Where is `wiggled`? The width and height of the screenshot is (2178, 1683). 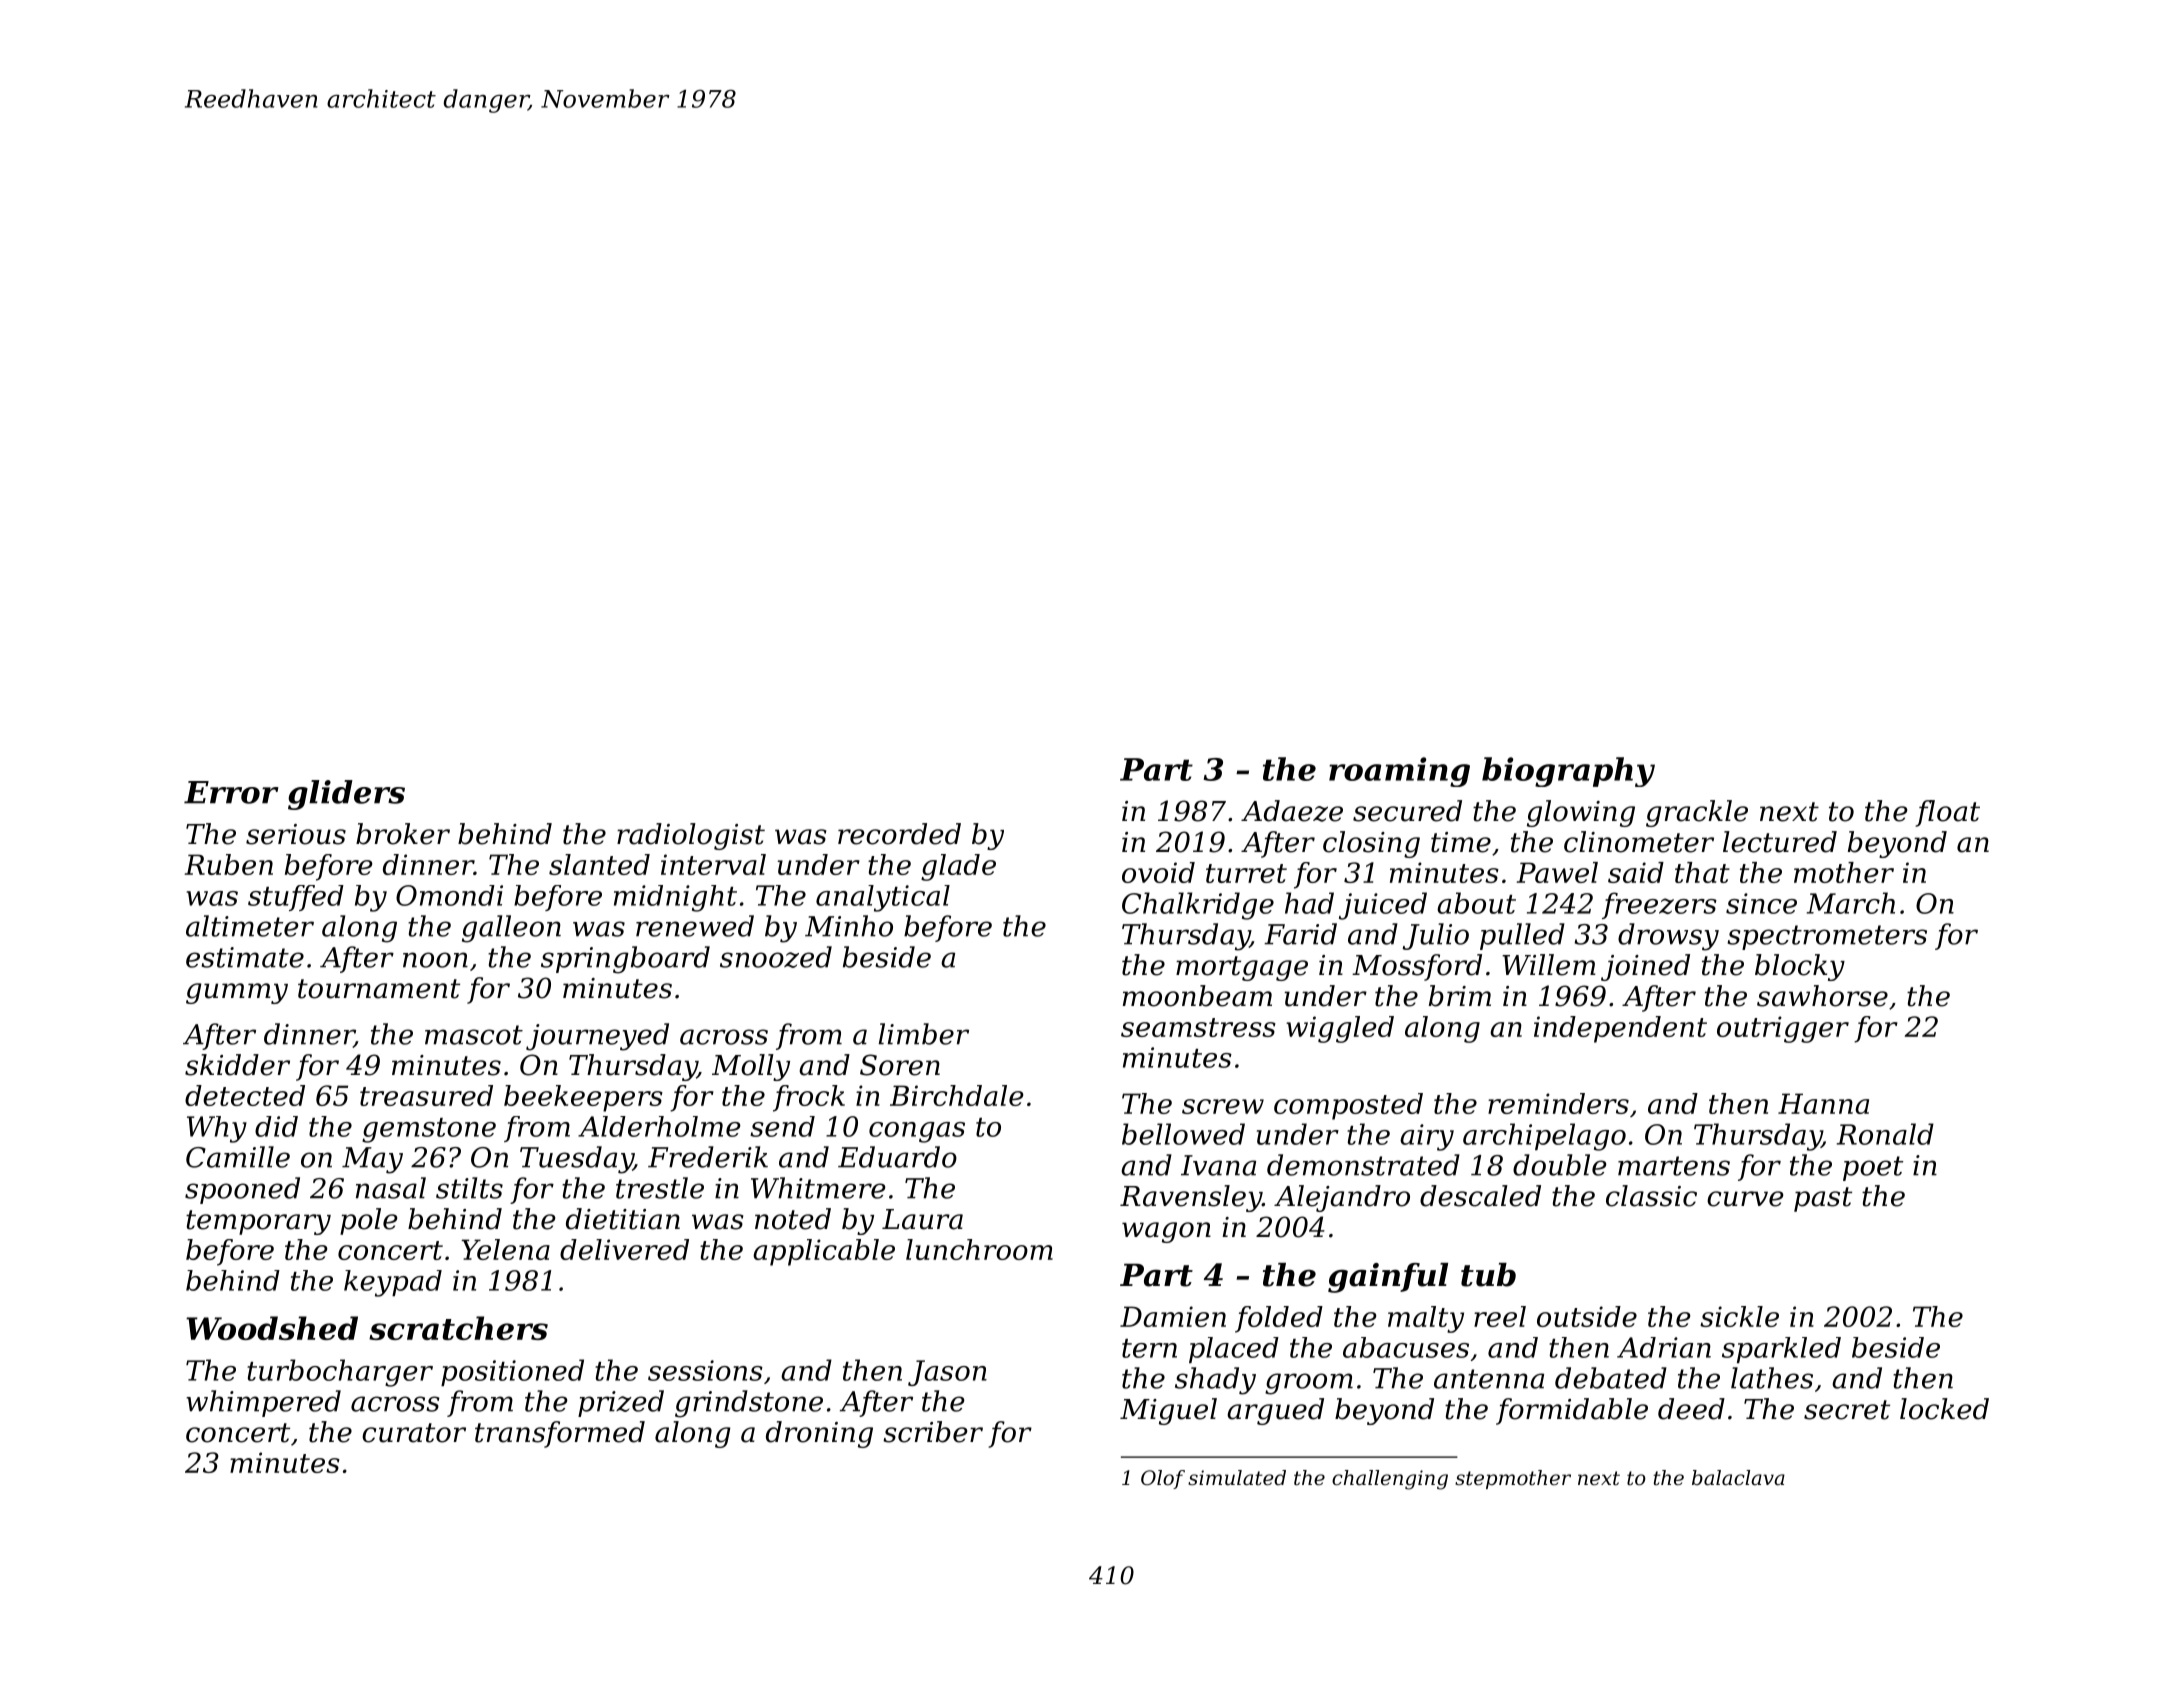 wiggled is located at coordinates (1340, 1029).
